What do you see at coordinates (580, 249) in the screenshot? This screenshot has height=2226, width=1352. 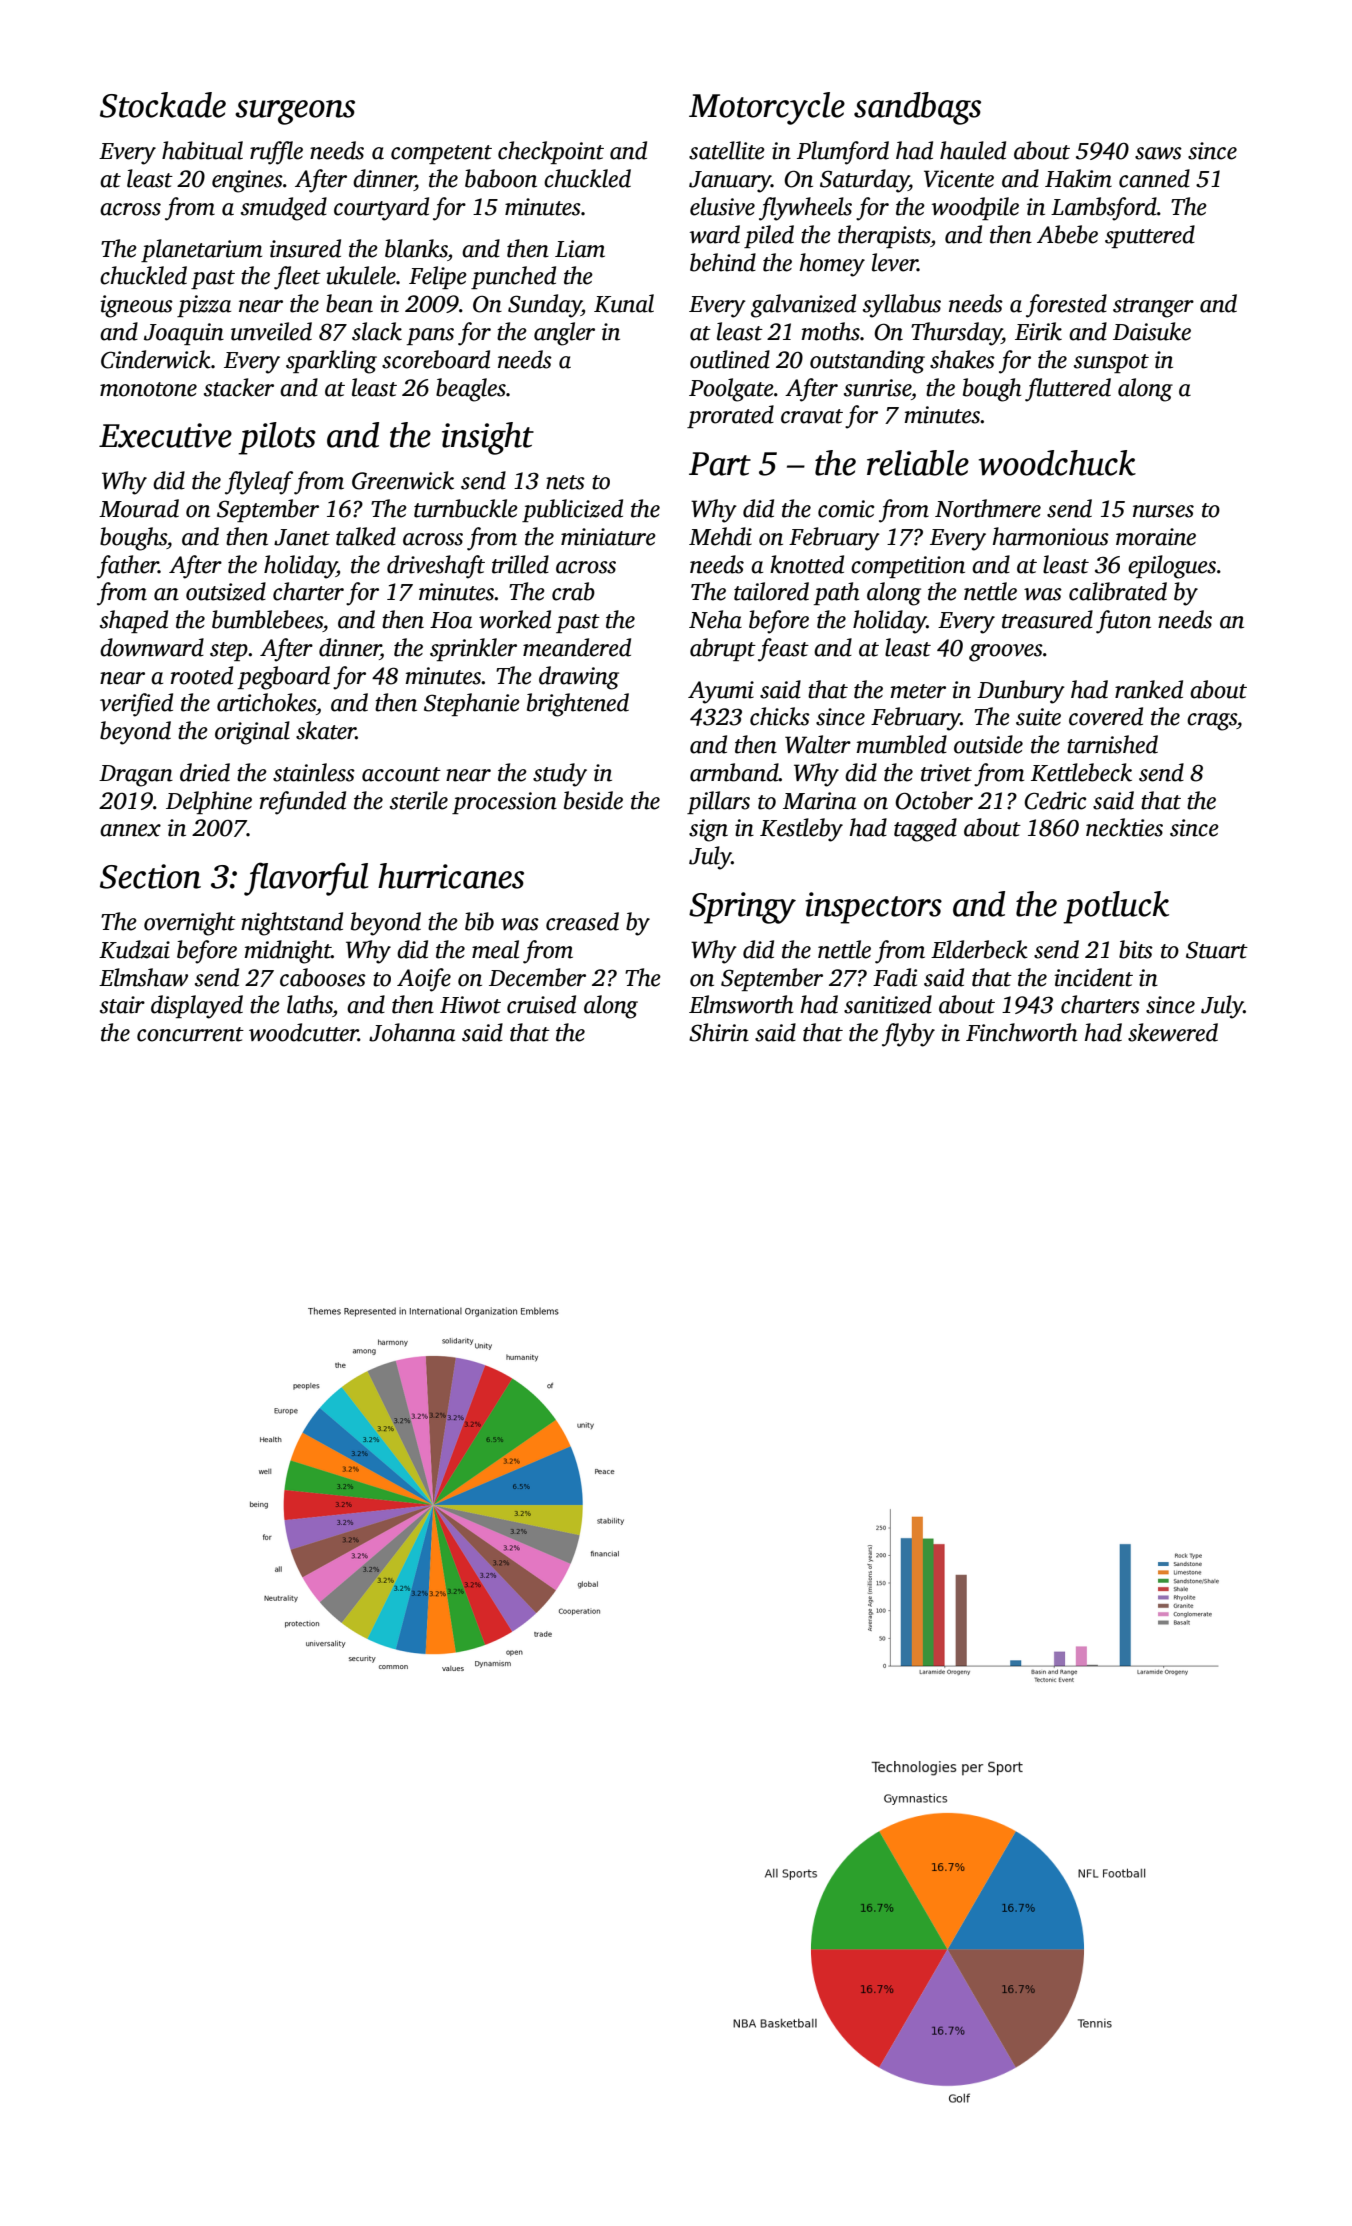 I see `Liam` at bounding box center [580, 249].
